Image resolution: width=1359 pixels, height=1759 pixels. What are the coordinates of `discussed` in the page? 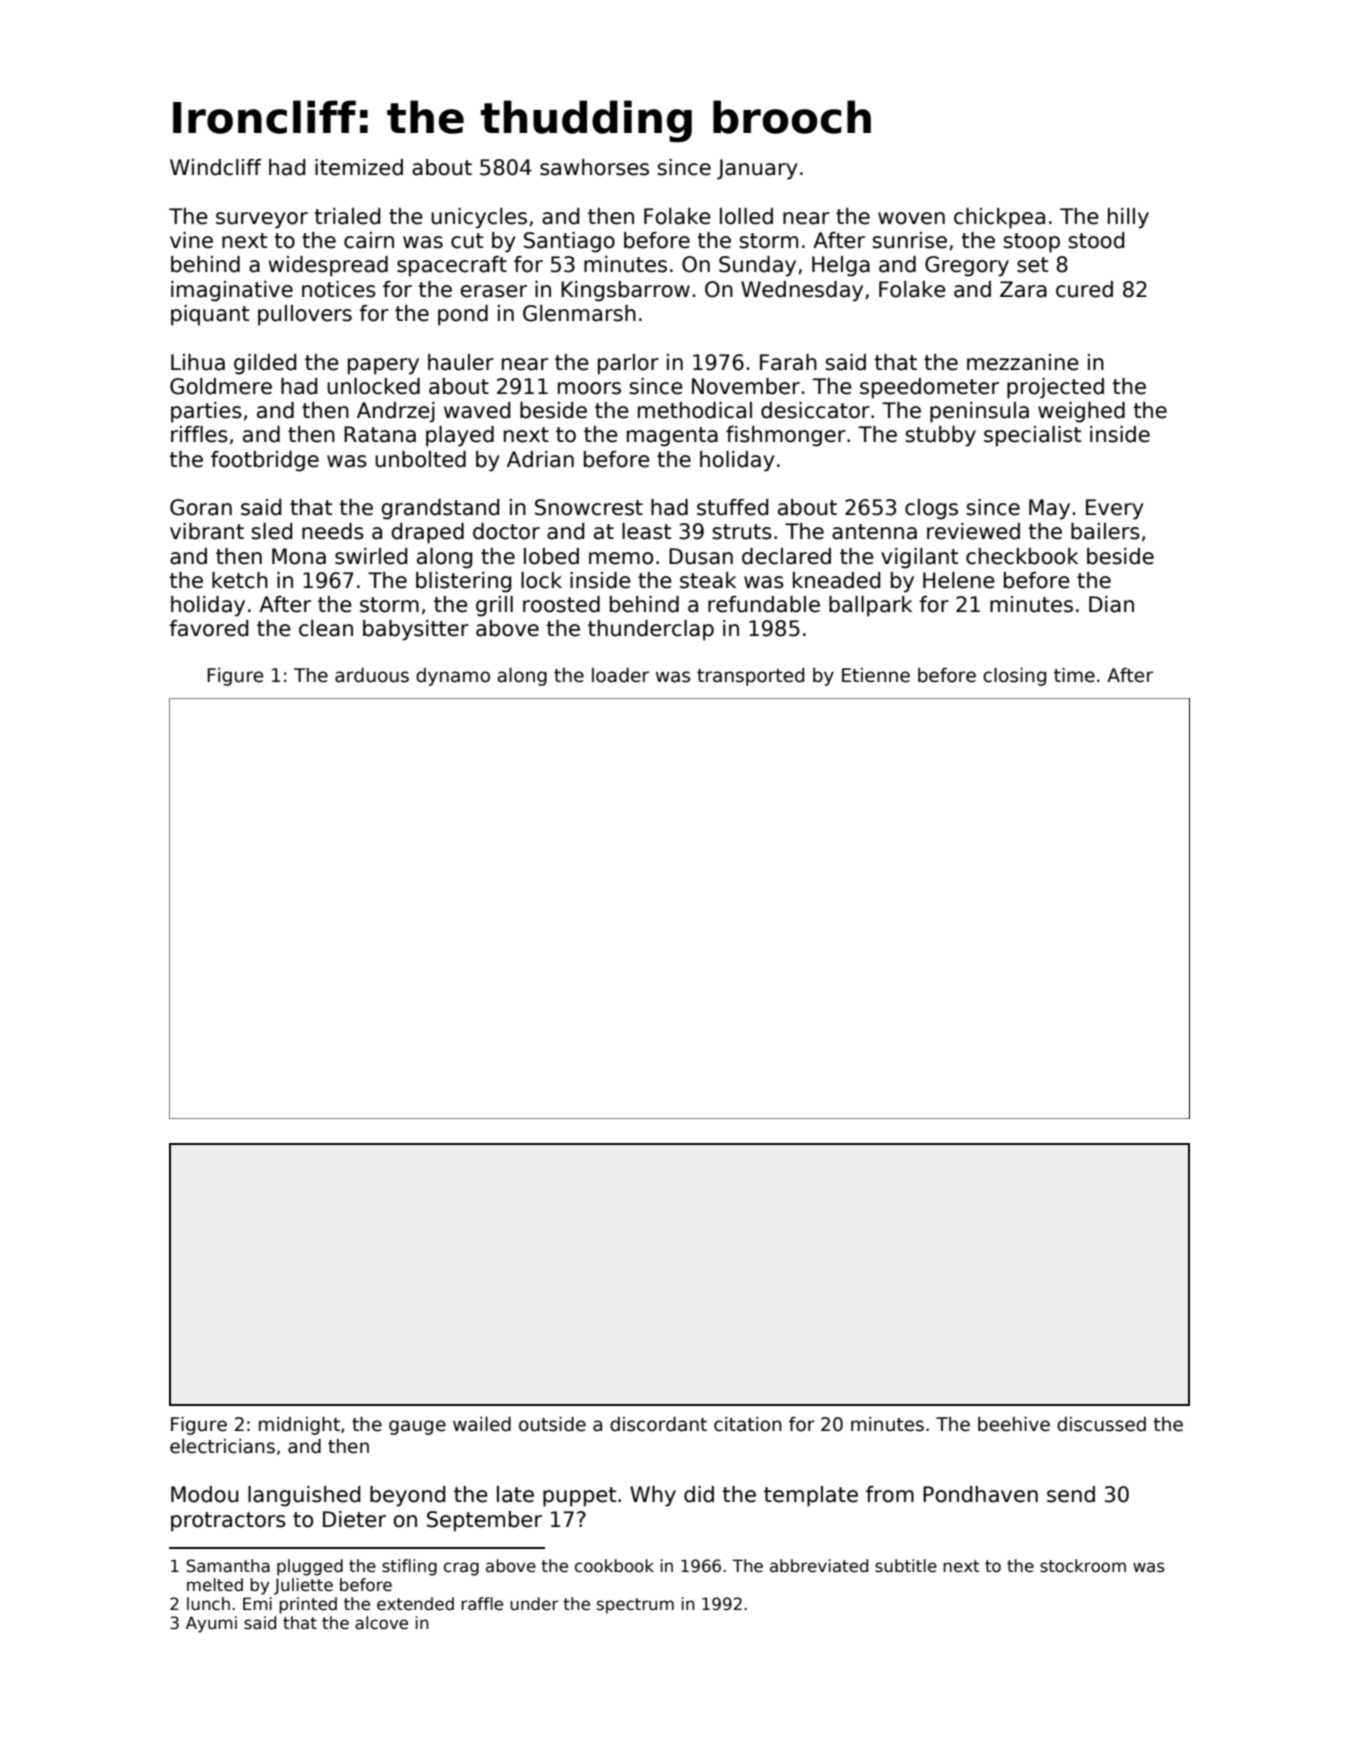 It's located at (1101, 1424).
